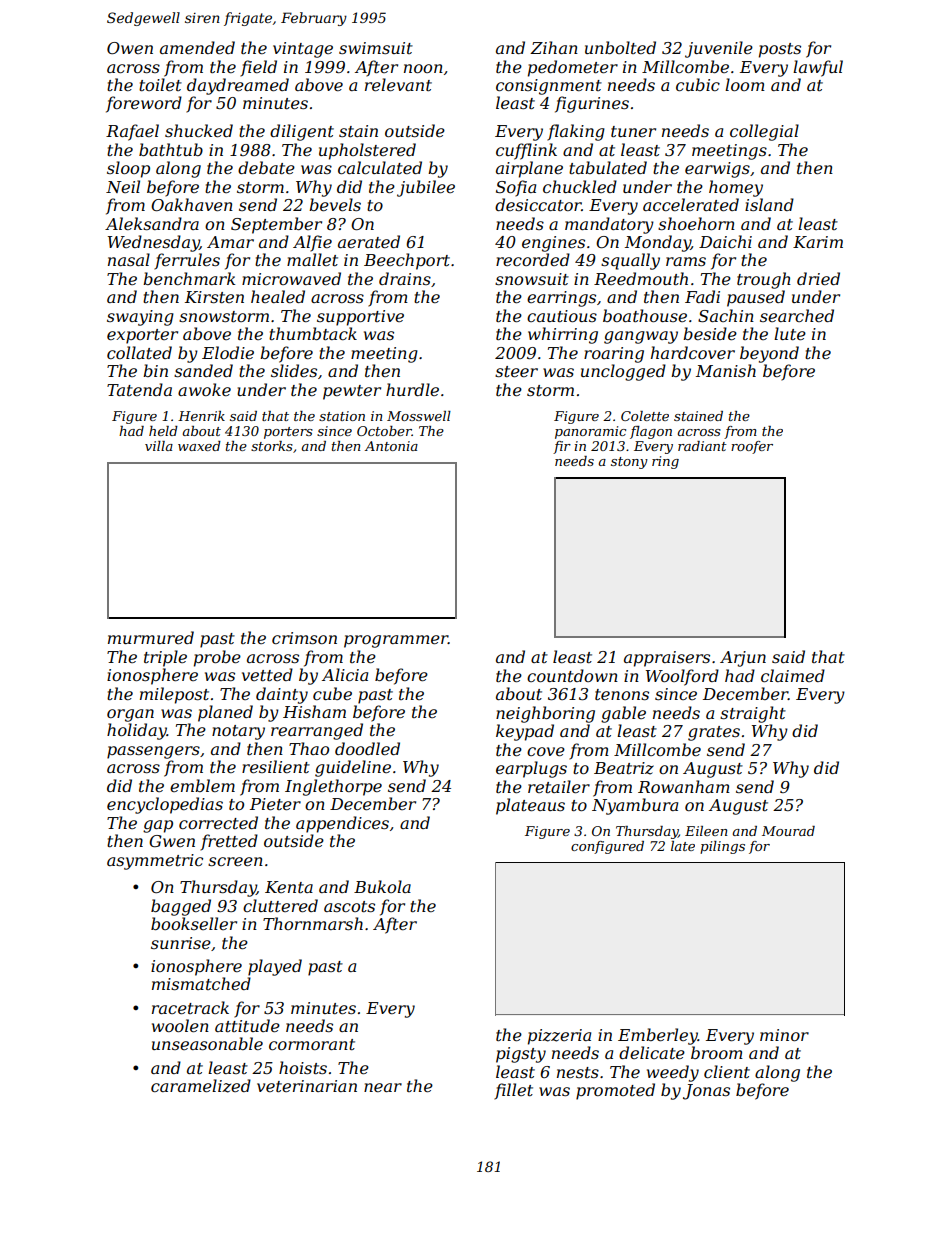 This document has height=1233, width=952. Describe the element at coordinates (130, 48) in the document. I see `Owen` at that location.
